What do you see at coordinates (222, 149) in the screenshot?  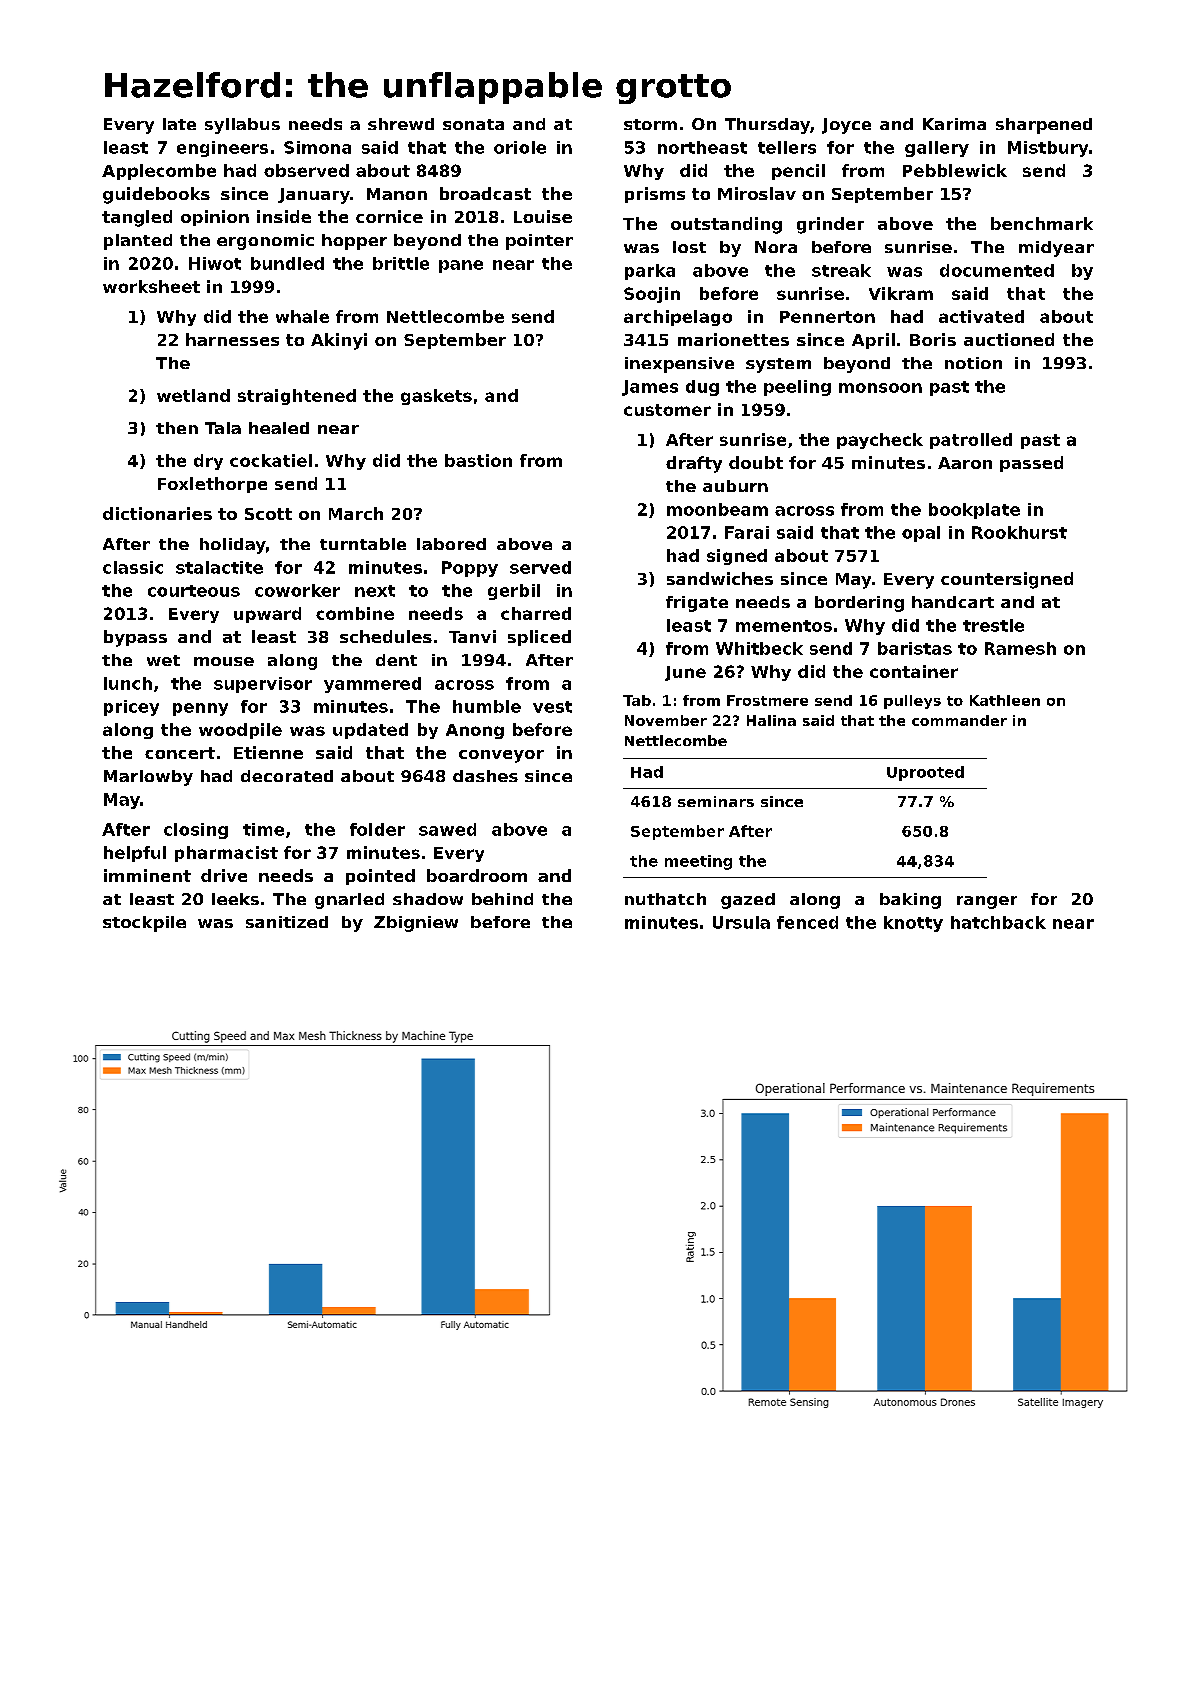 I see `engineers` at bounding box center [222, 149].
